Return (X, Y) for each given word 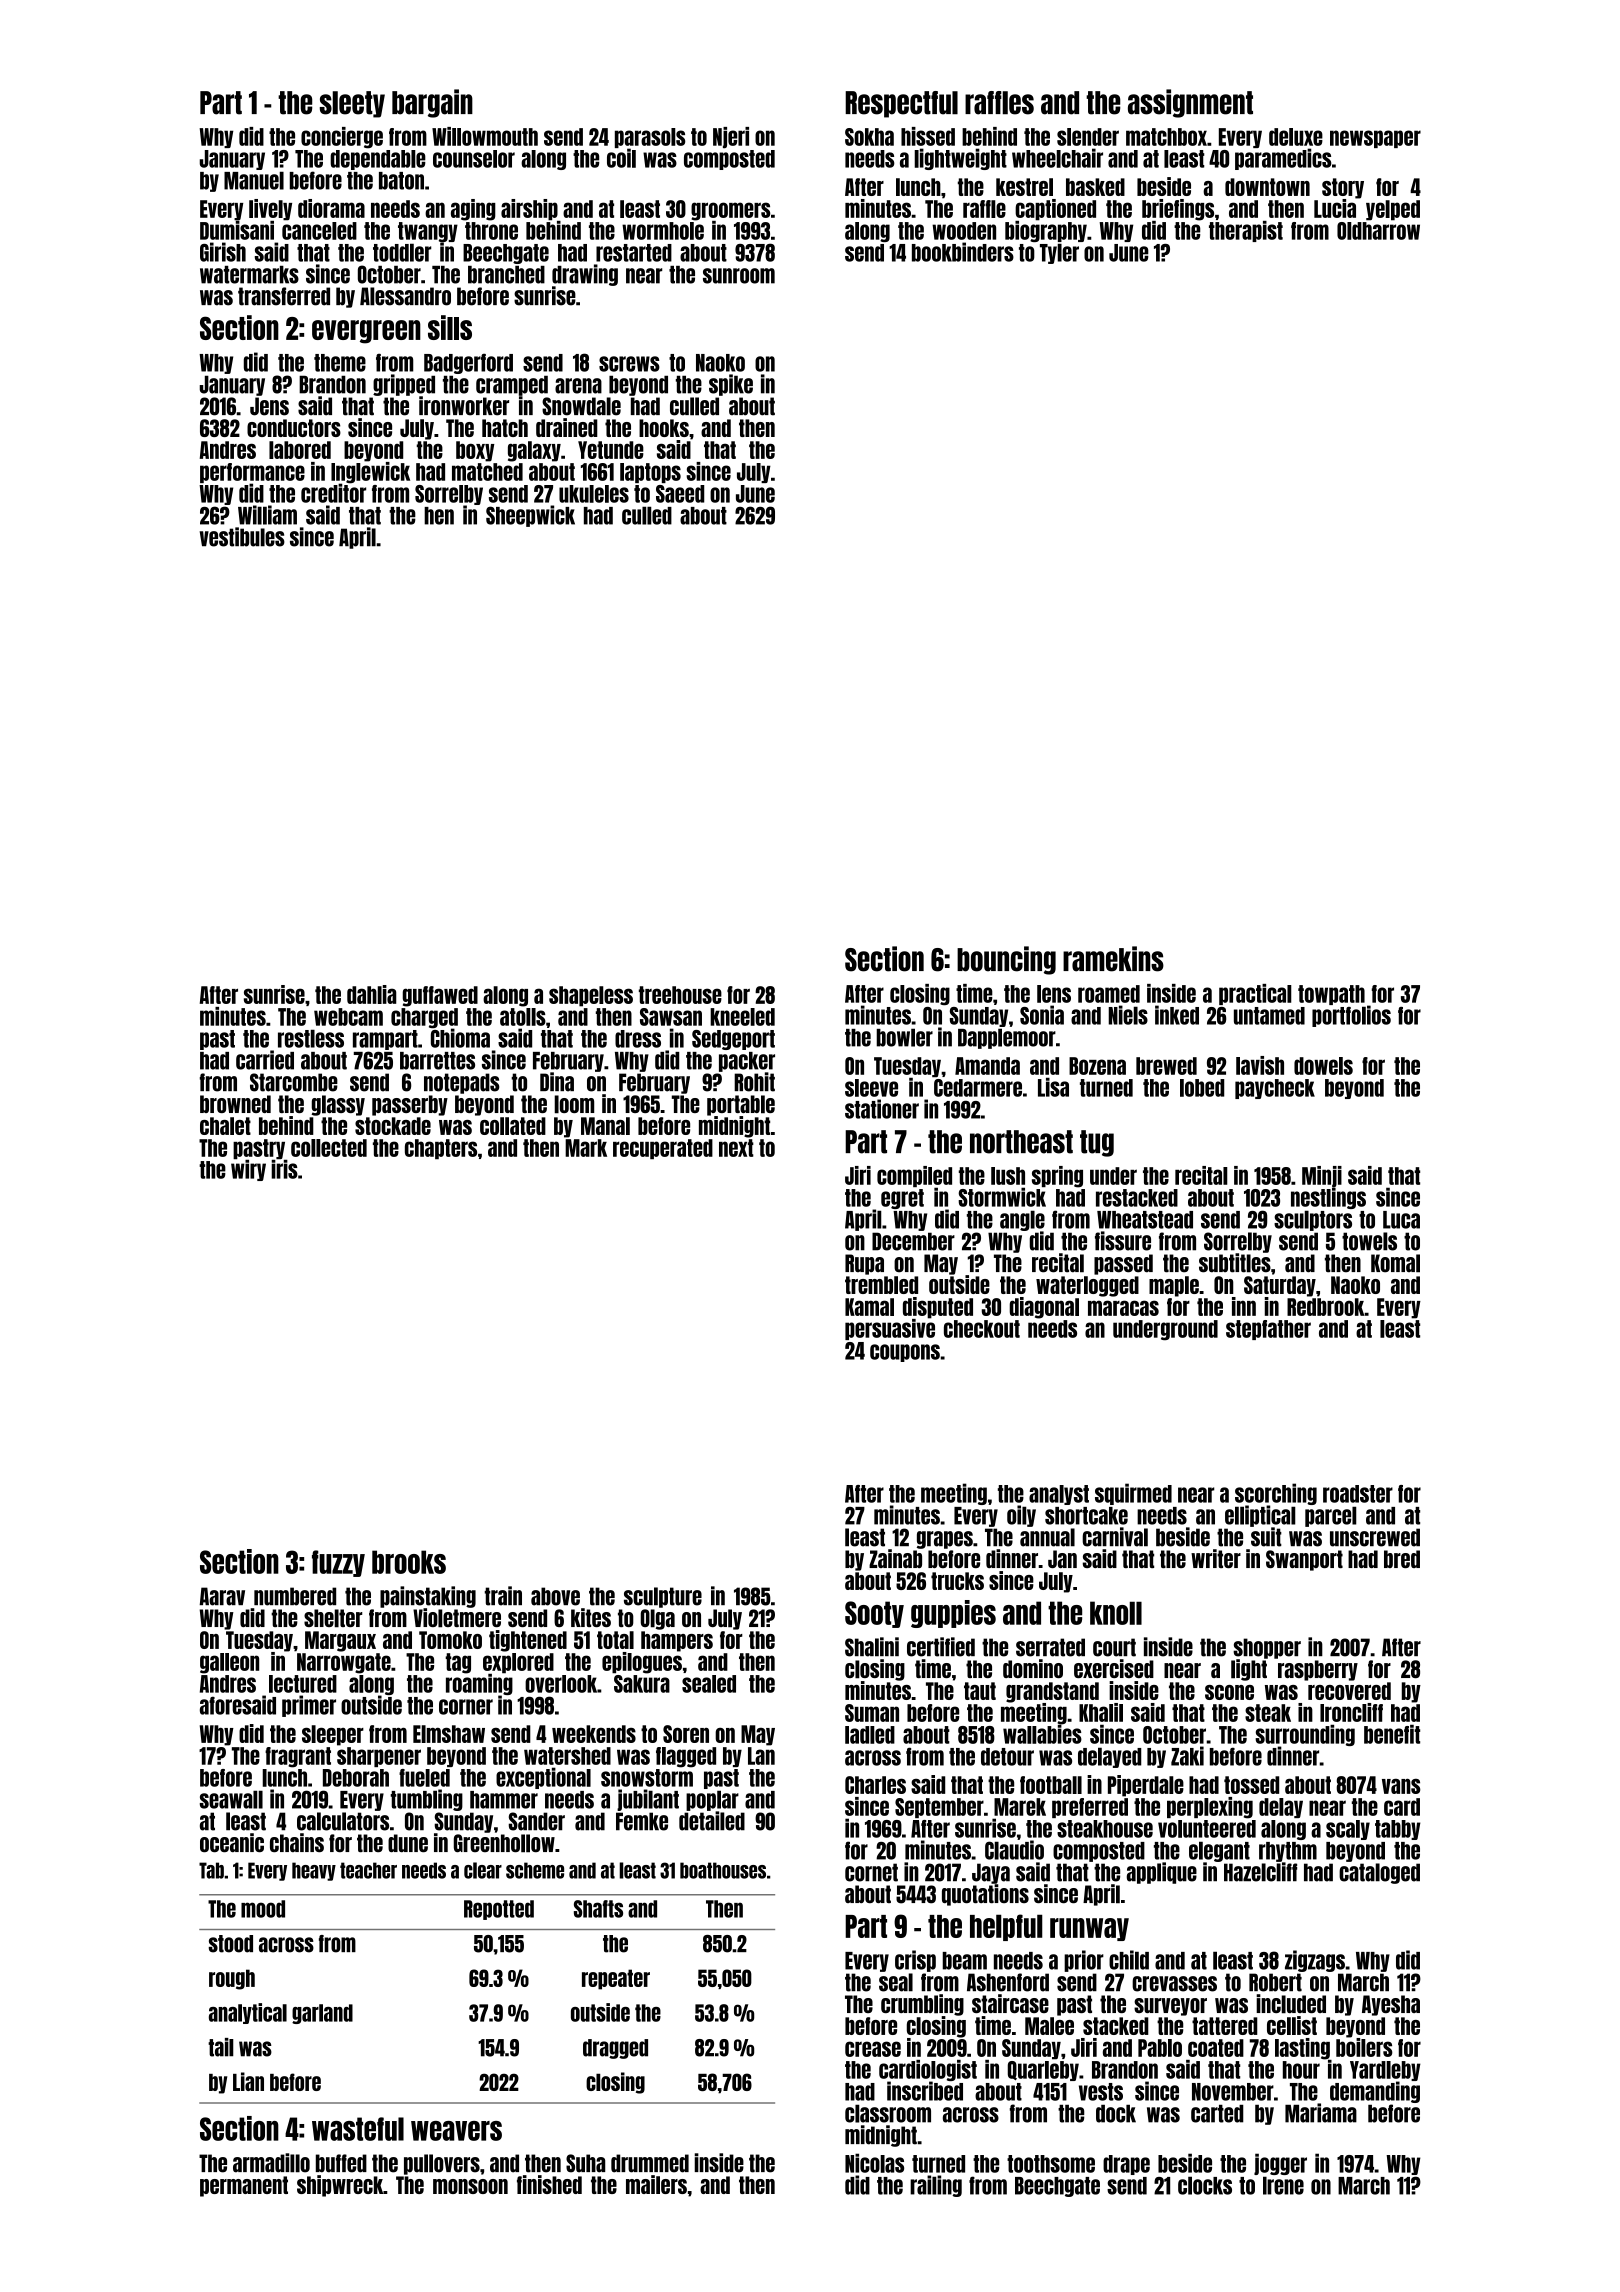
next (736, 1148)
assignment (1190, 103)
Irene (1283, 2185)
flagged (686, 1757)
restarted (634, 253)
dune (408, 1843)
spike (731, 385)
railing (936, 2186)
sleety (352, 104)
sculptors (1313, 1220)
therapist (1246, 231)
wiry (248, 1170)
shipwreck (340, 2186)
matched (487, 472)
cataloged (1379, 1873)
